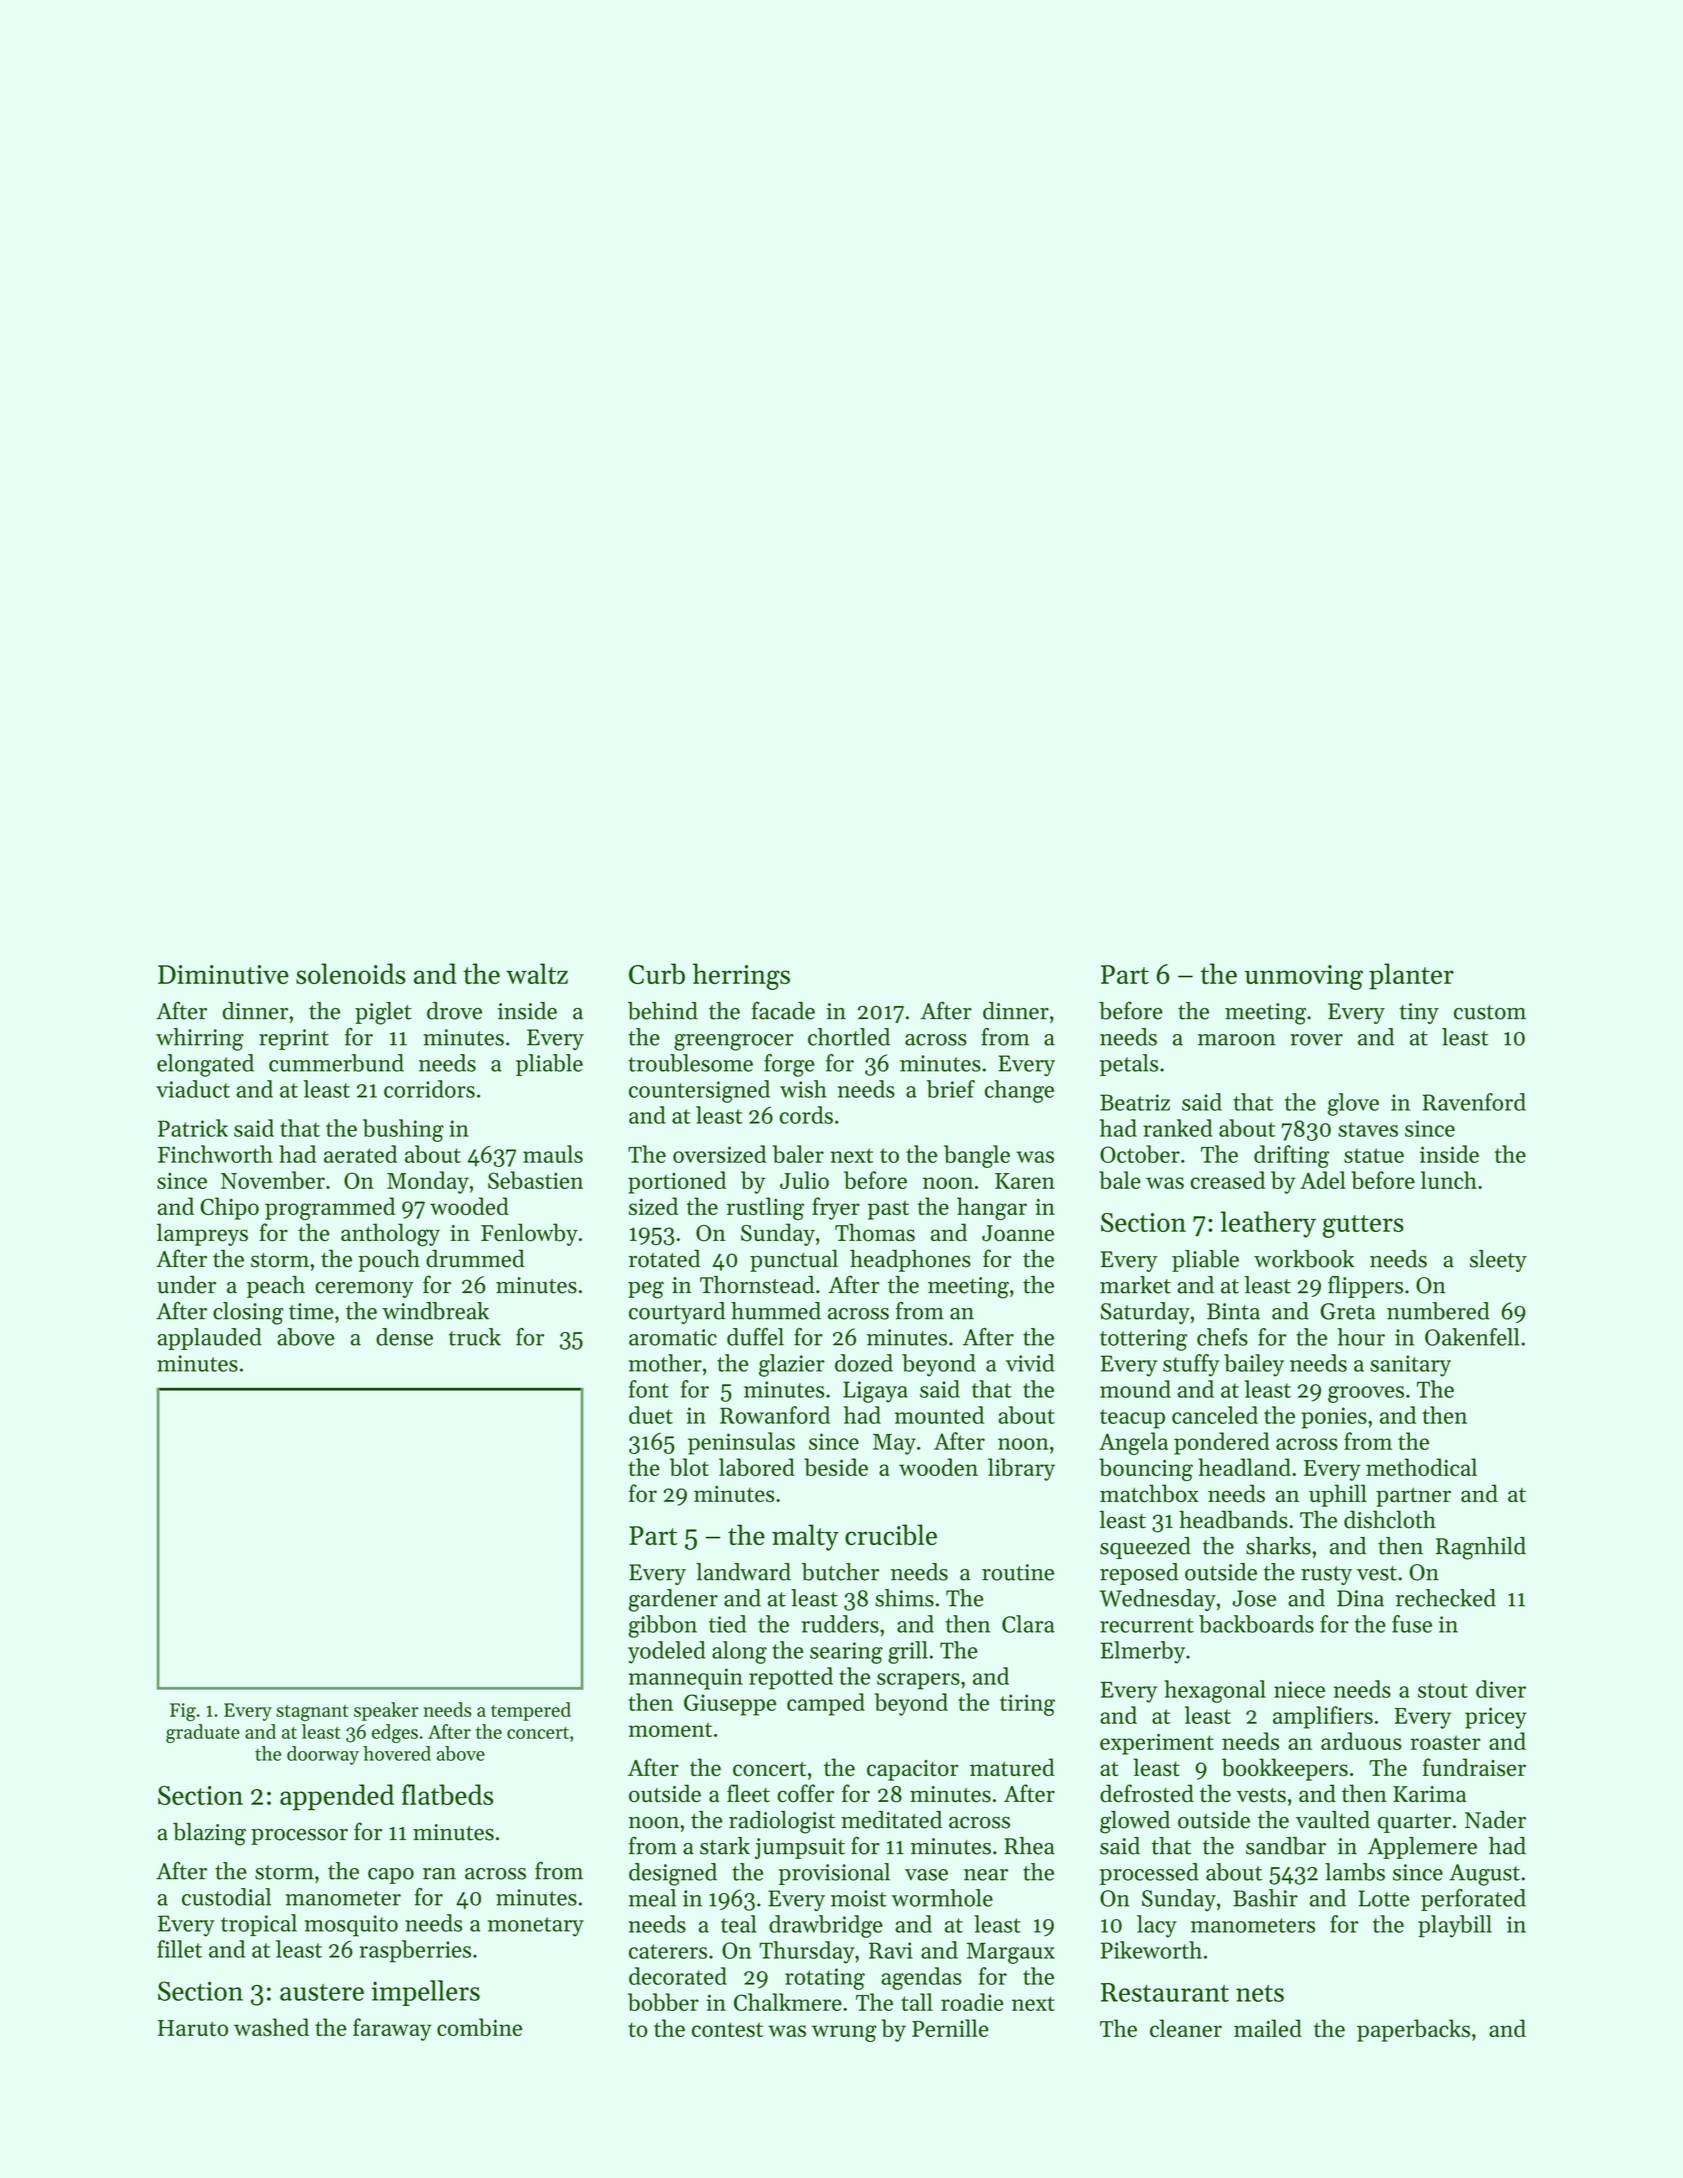  What do you see at coordinates (223, 974) in the screenshot?
I see `Diminutive` at bounding box center [223, 974].
